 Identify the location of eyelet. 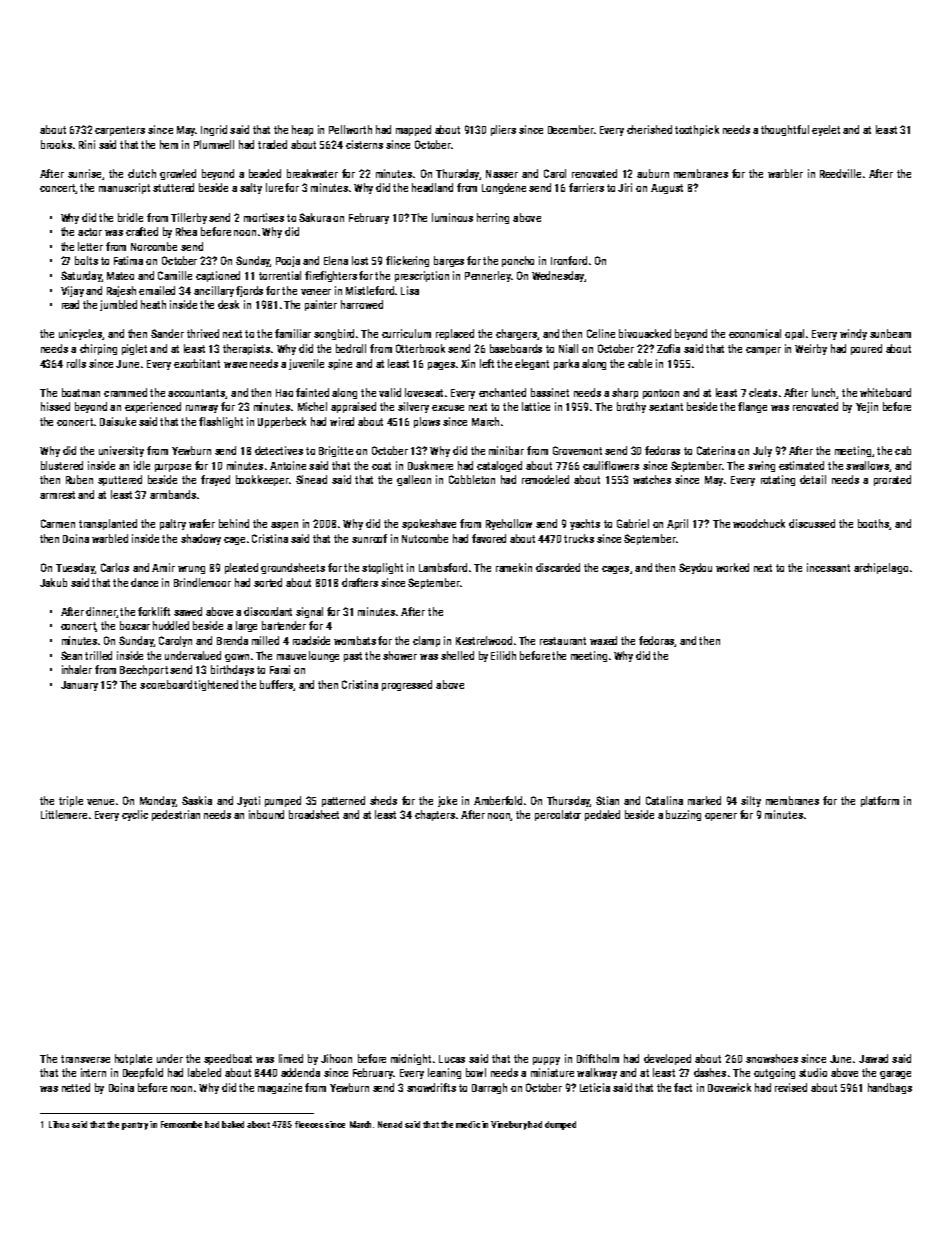
(826, 130).
